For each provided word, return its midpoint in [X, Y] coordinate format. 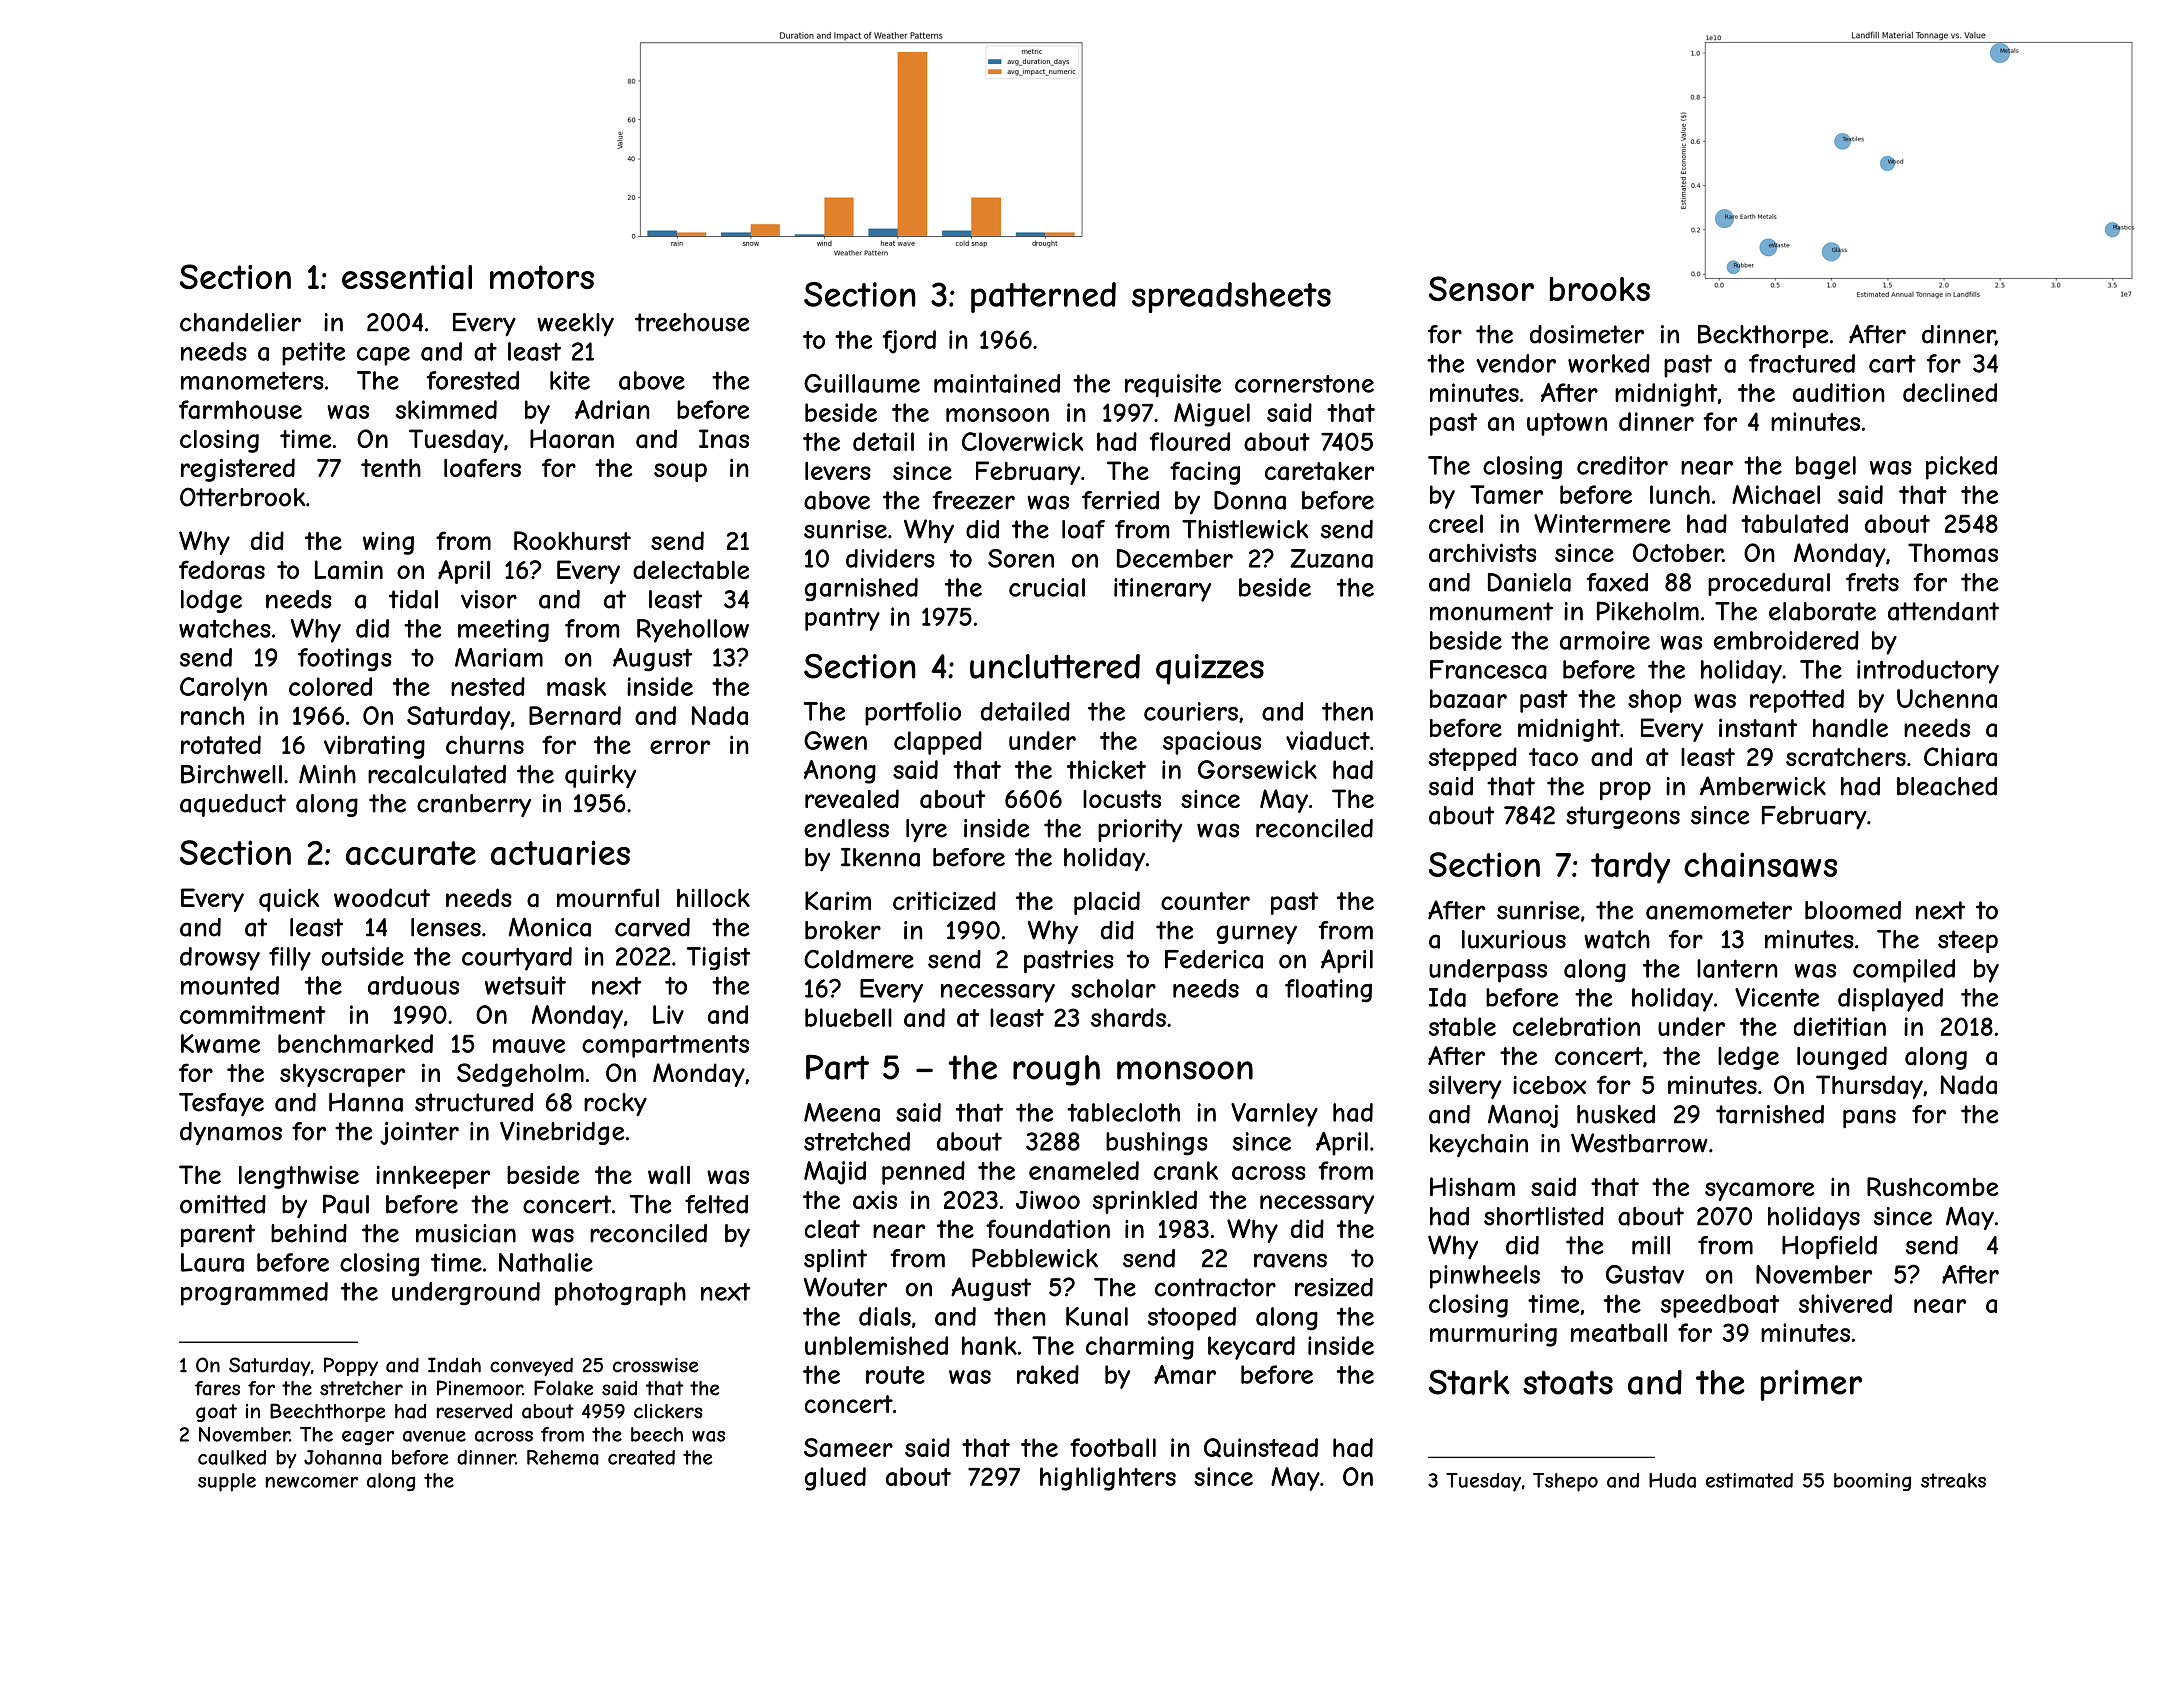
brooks [1600, 289]
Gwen [835, 740]
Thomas [1953, 553]
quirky [600, 777]
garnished [861, 590]
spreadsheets [1231, 297]
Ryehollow [693, 631]
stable [1462, 1026]
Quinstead [1261, 1448]
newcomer [312, 1482]
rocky [615, 1104]
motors [542, 277]
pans [1869, 1118]
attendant [1943, 611]
